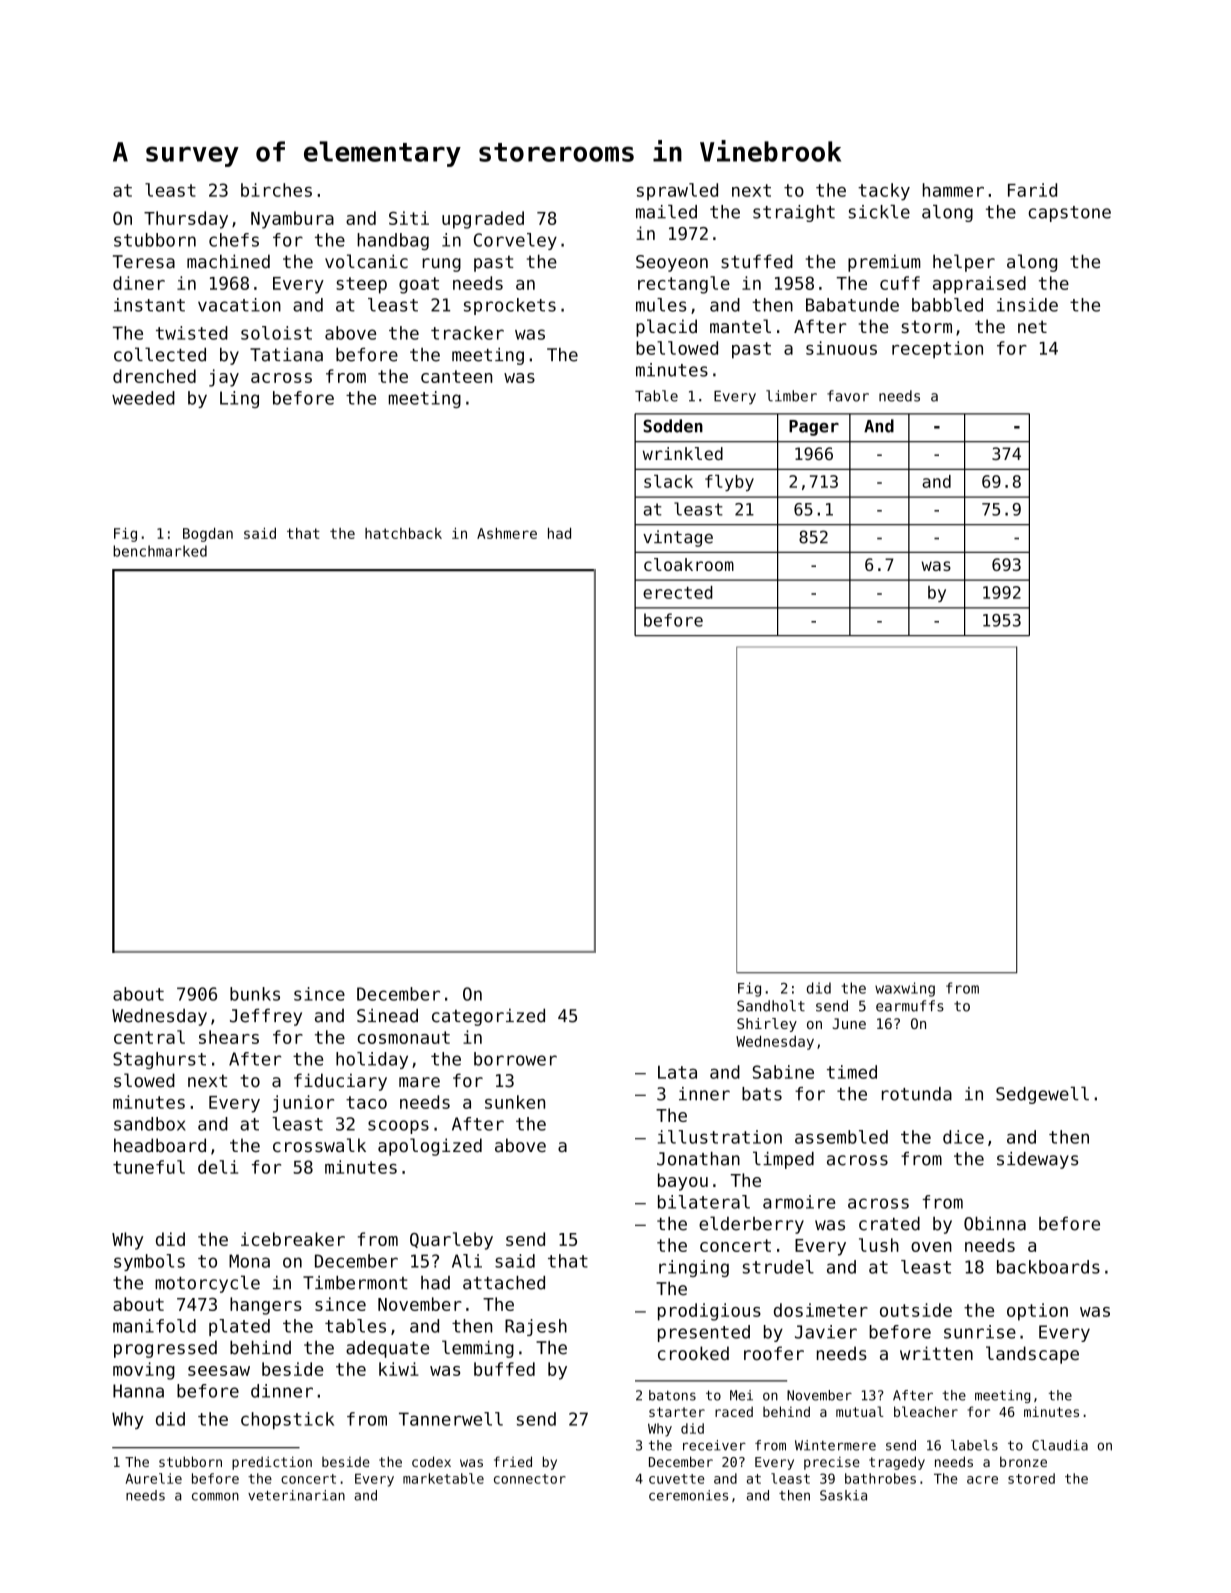 The height and width of the image is (1593, 1231). Describe the element at coordinates (688, 1495) in the image. I see `ceremonies` at that location.
